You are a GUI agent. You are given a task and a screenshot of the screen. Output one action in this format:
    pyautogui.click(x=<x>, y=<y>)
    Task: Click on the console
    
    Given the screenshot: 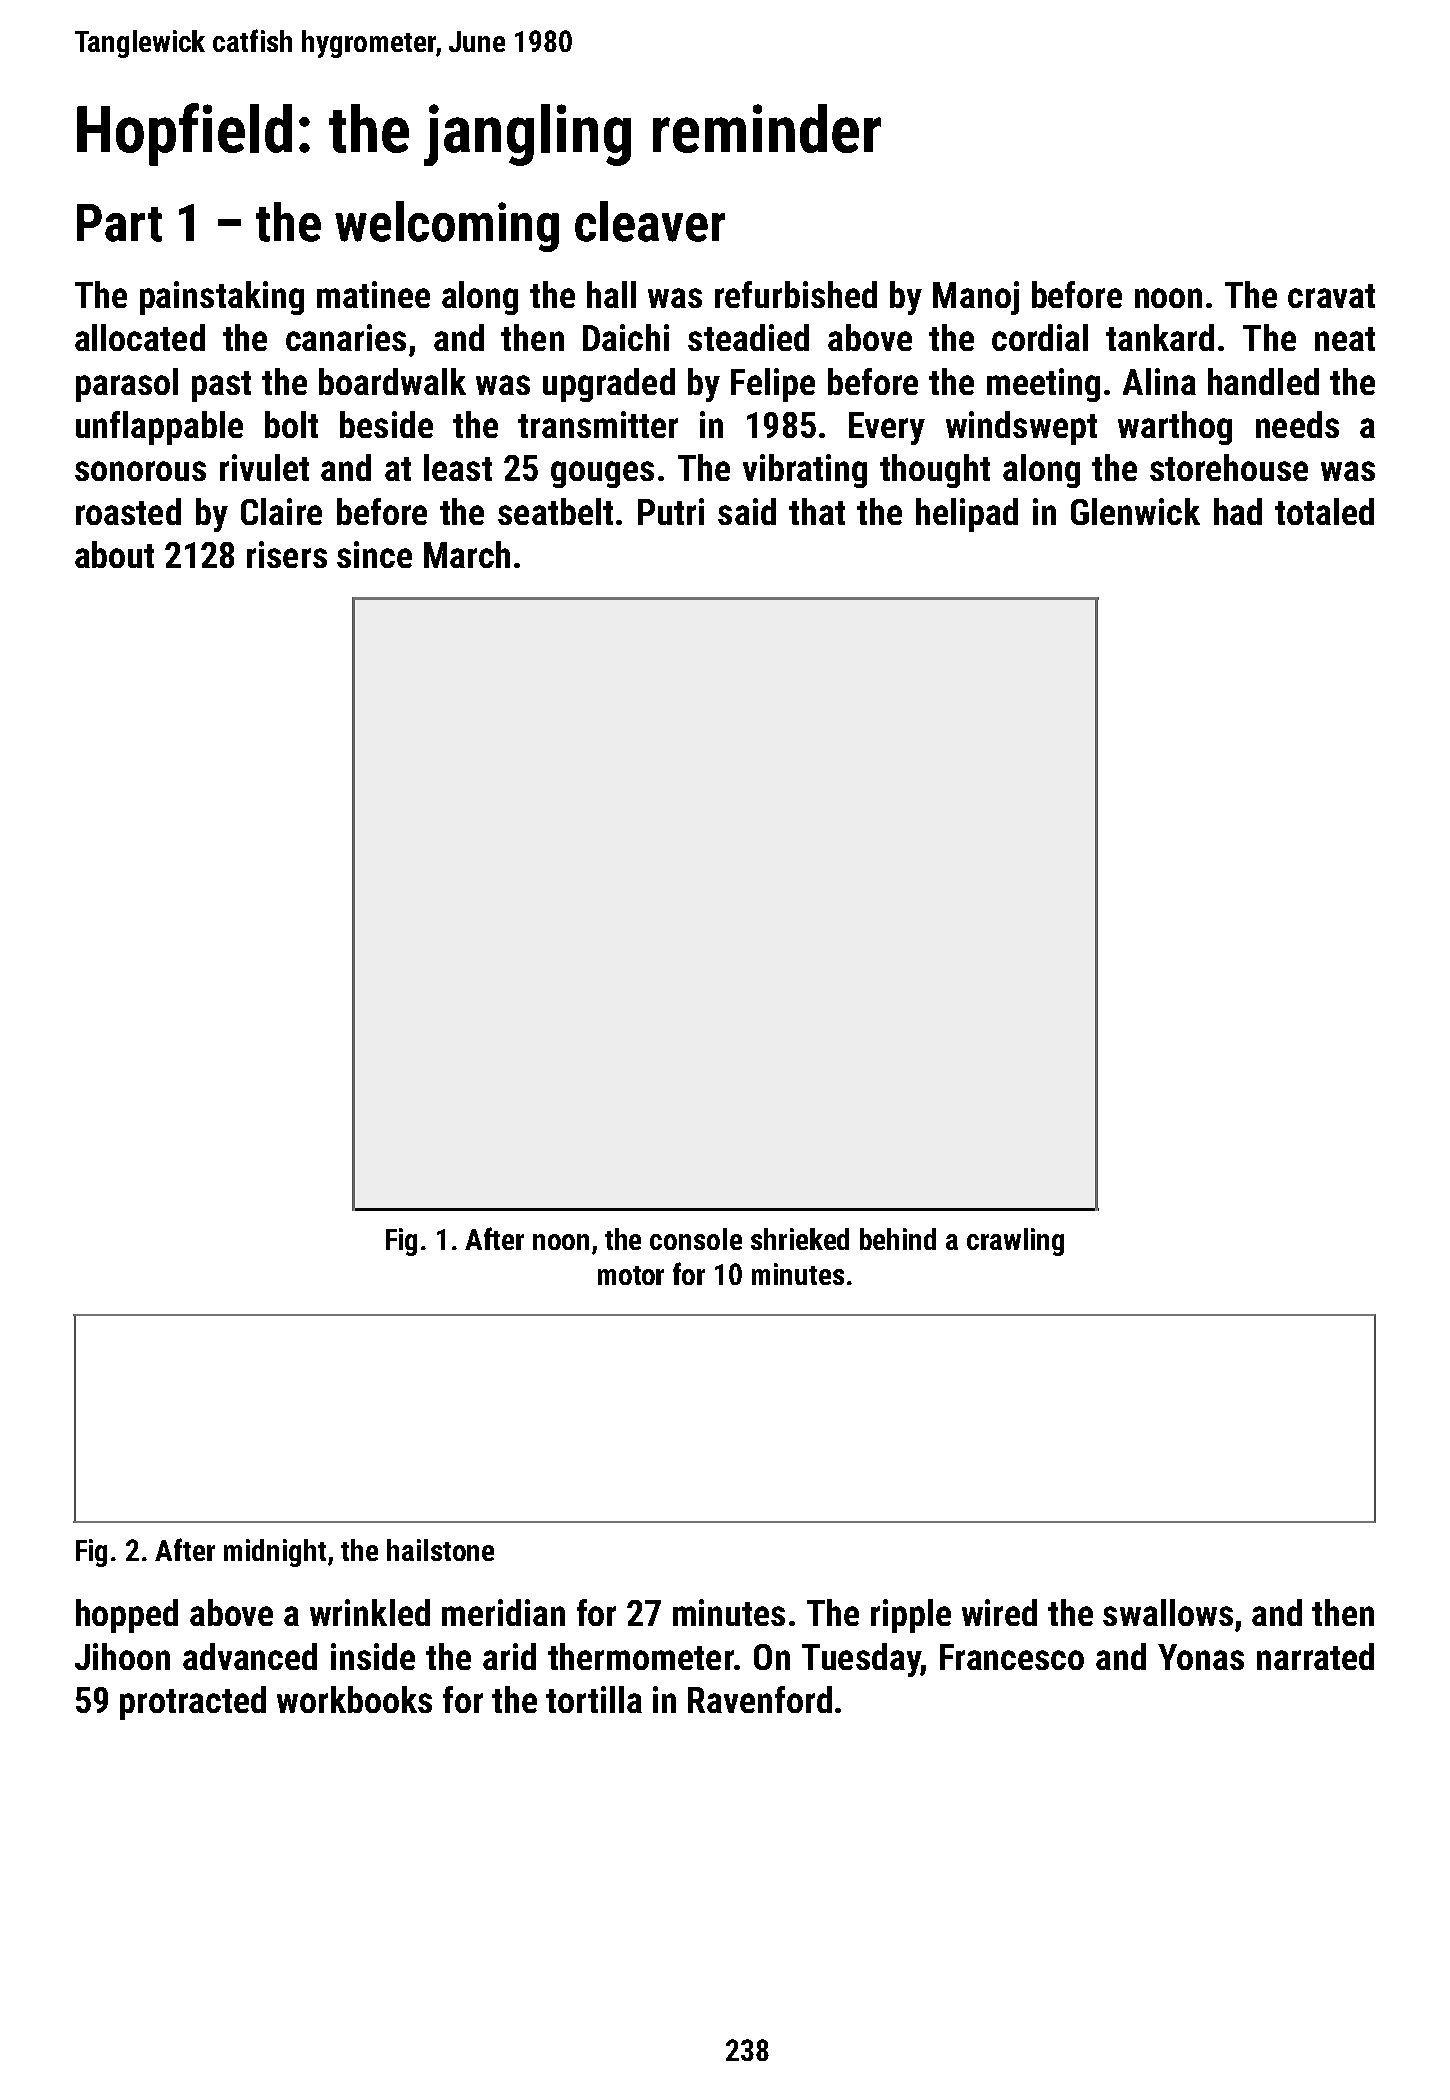 What is the action you would take?
    pyautogui.click(x=696, y=1239)
